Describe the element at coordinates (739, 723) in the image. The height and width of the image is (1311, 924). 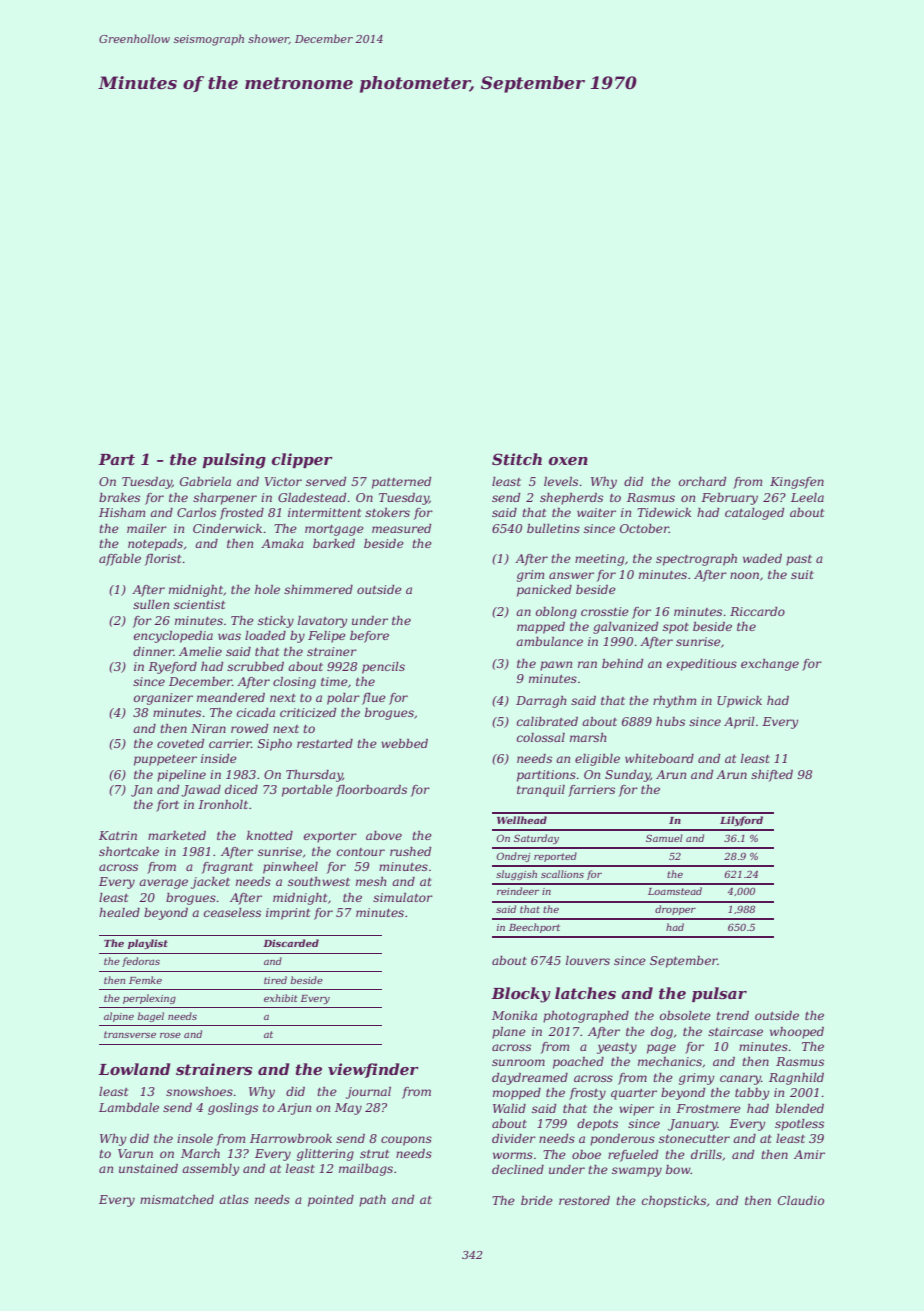
I see `April` at that location.
